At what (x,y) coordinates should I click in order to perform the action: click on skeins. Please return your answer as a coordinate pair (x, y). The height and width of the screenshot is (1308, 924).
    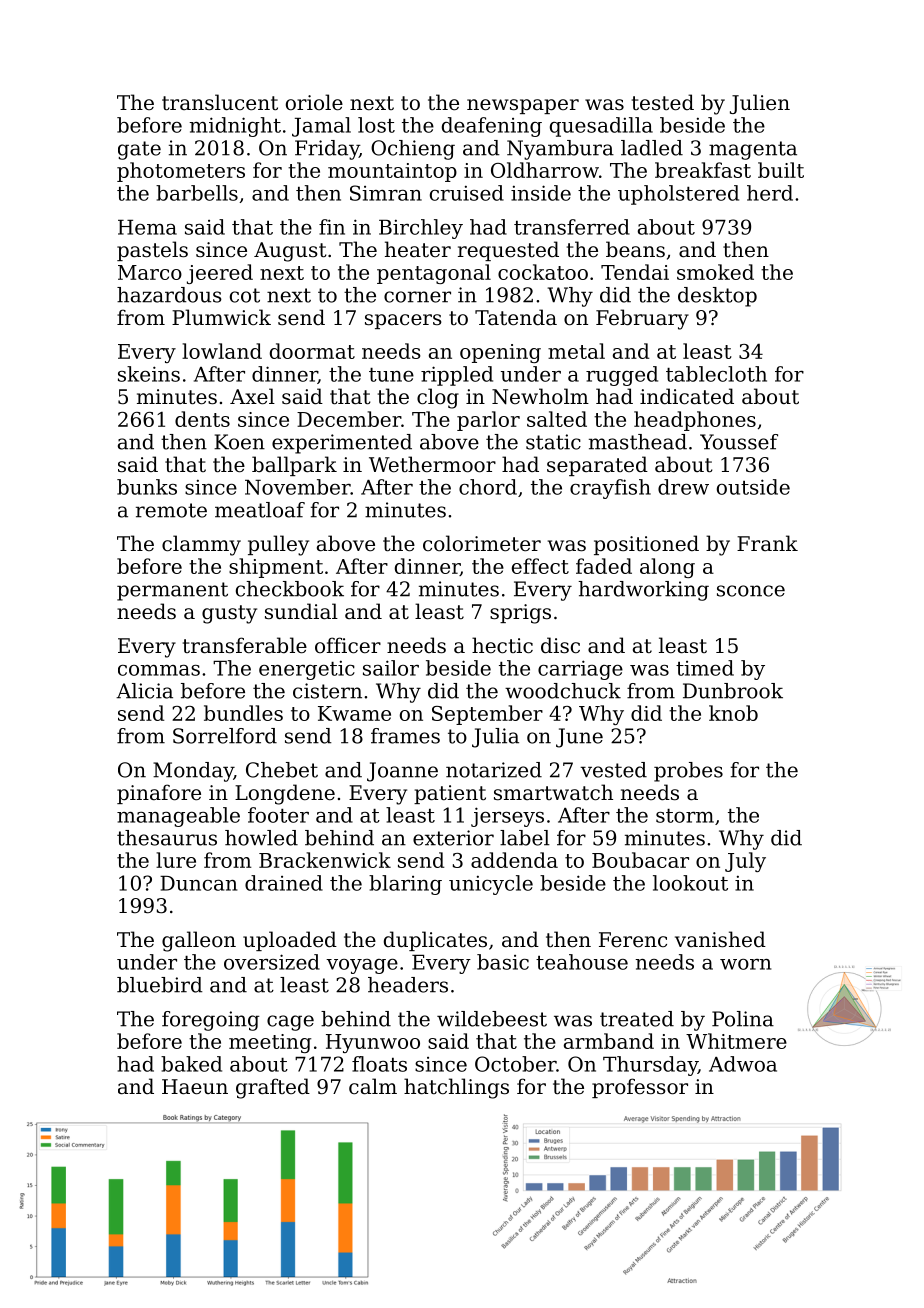
    Looking at the image, I should click on (149, 374).
